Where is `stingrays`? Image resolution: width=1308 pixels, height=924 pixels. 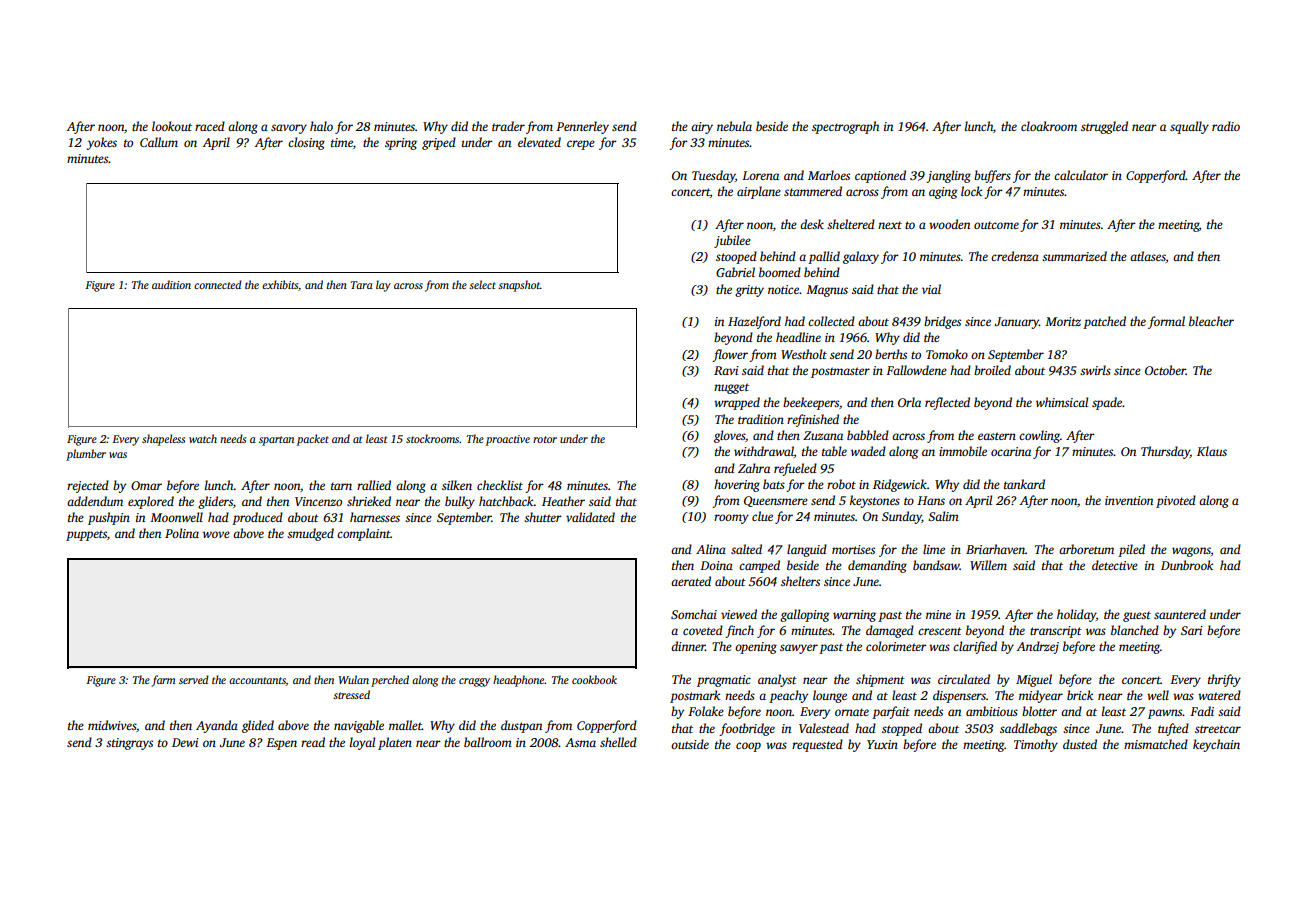 stingrays is located at coordinates (129, 744).
